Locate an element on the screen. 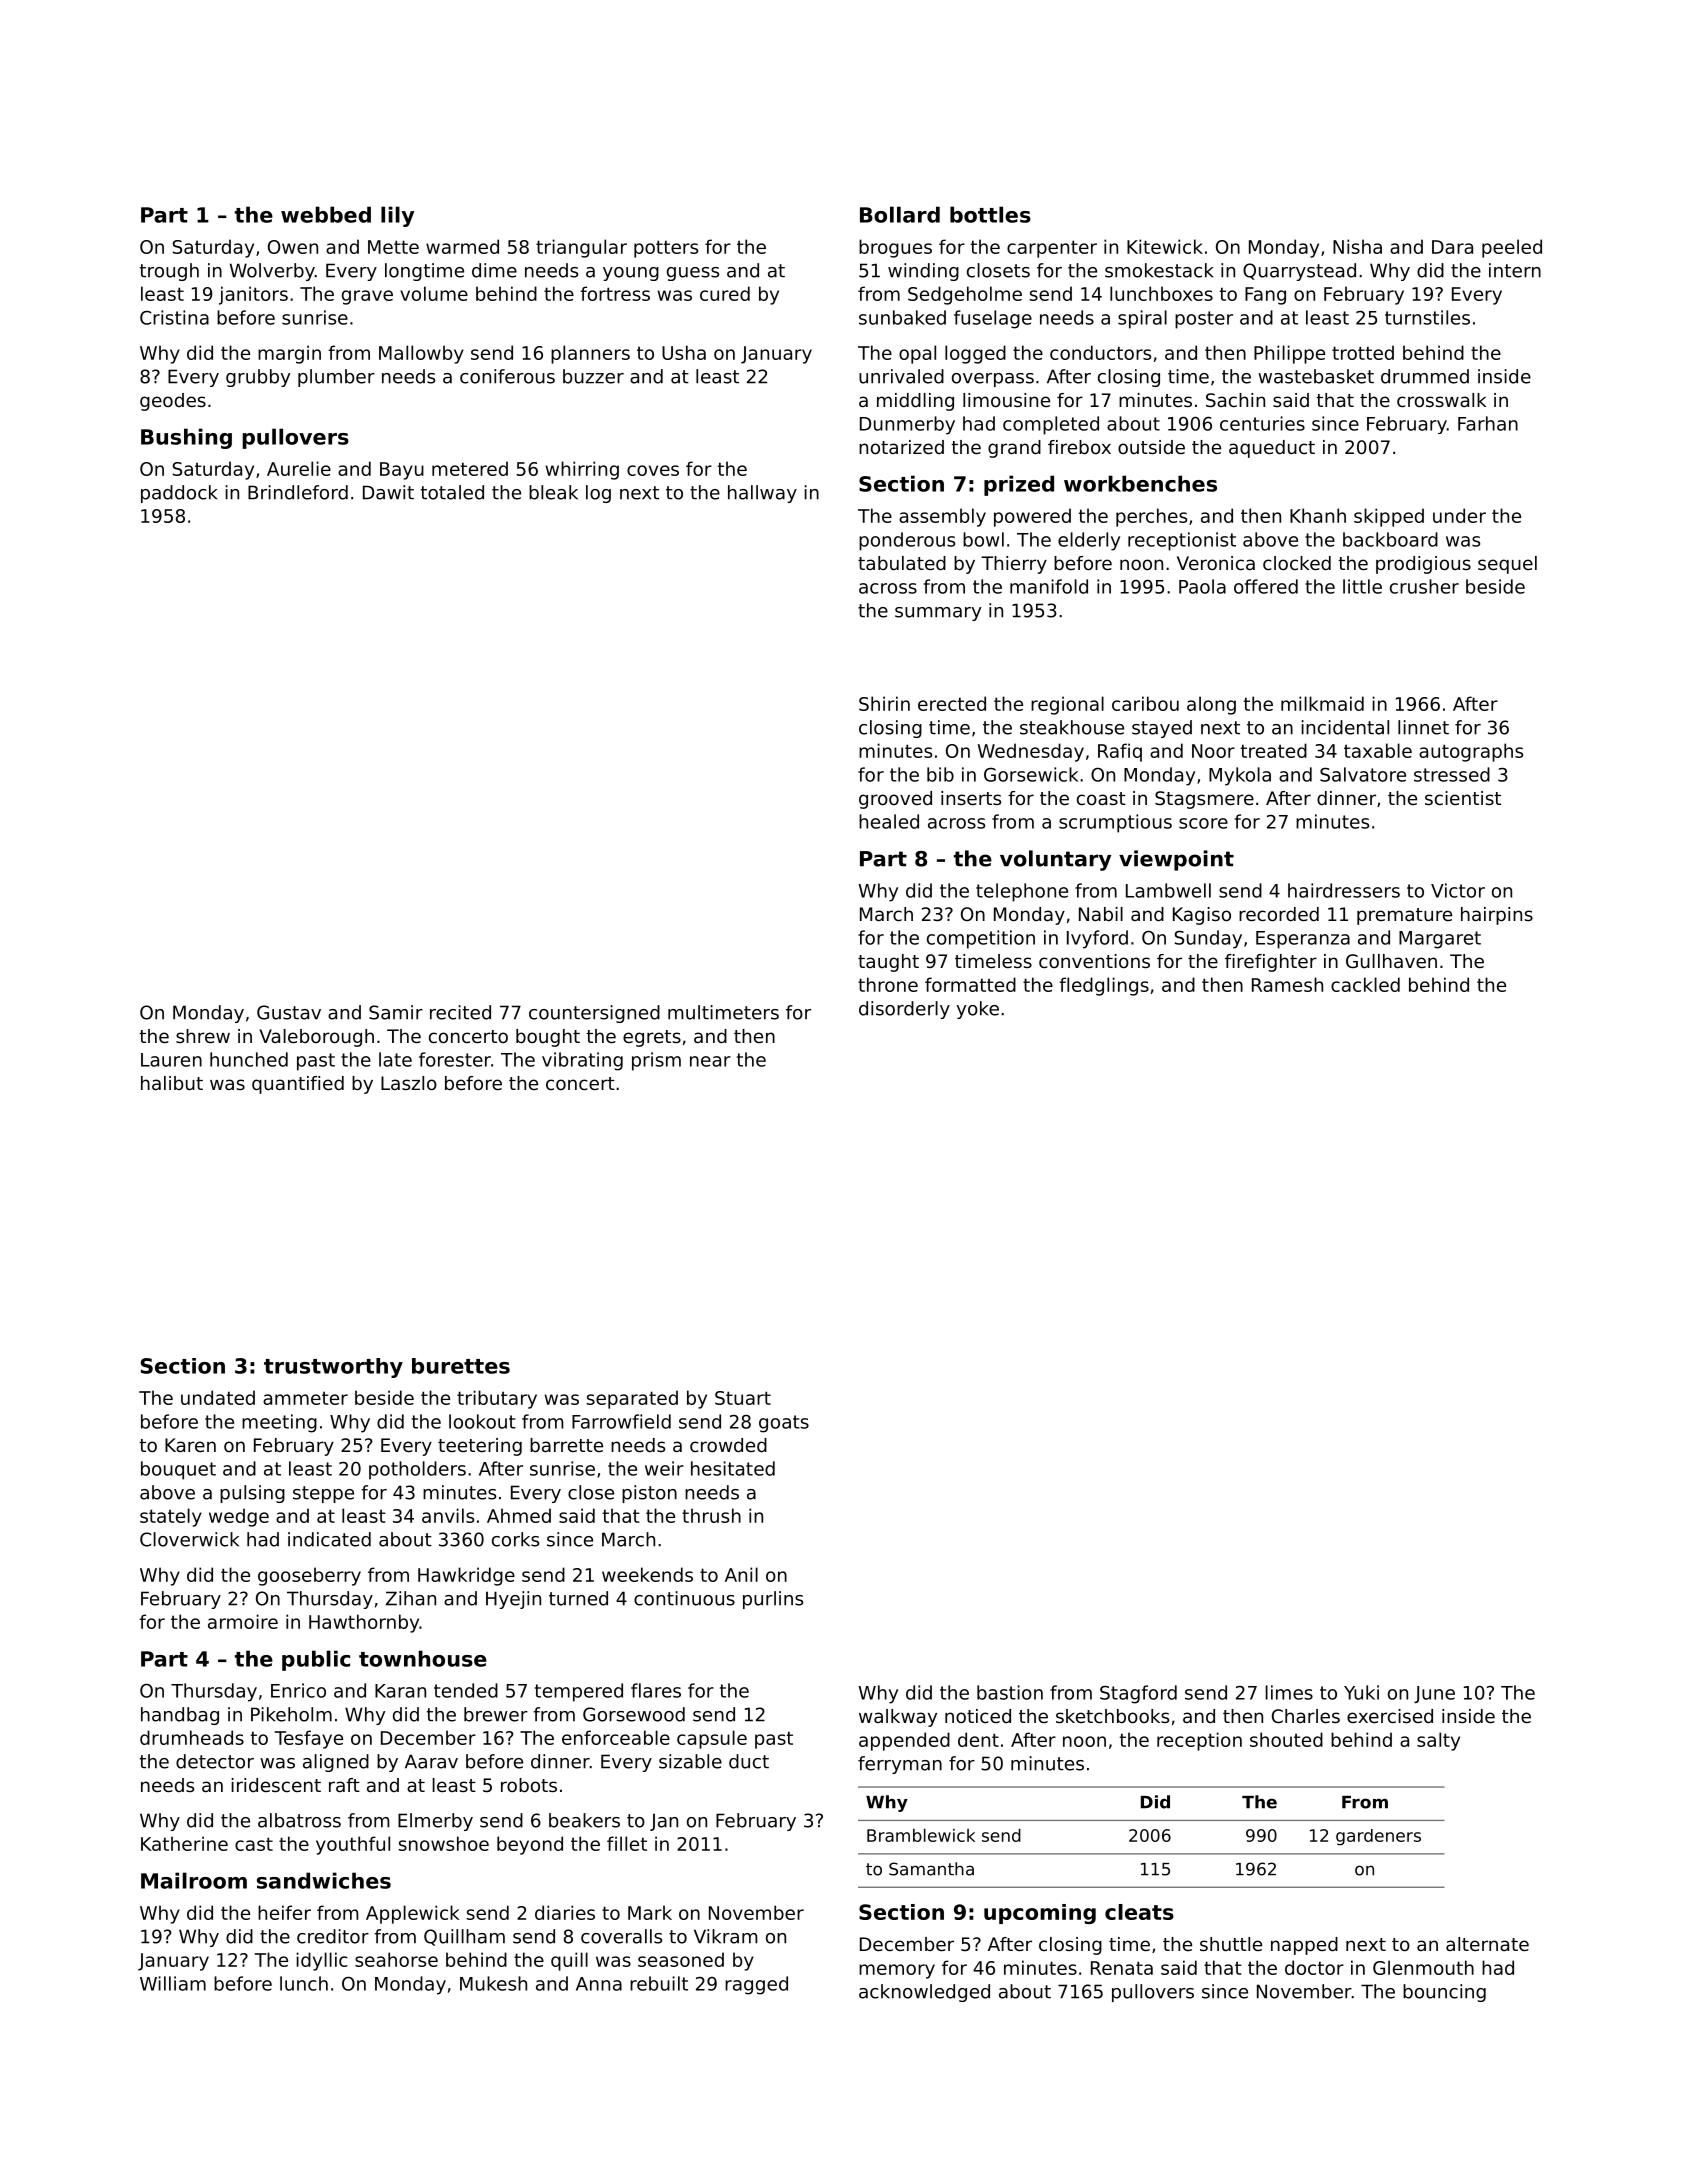  quantified is located at coordinates (298, 1085).
